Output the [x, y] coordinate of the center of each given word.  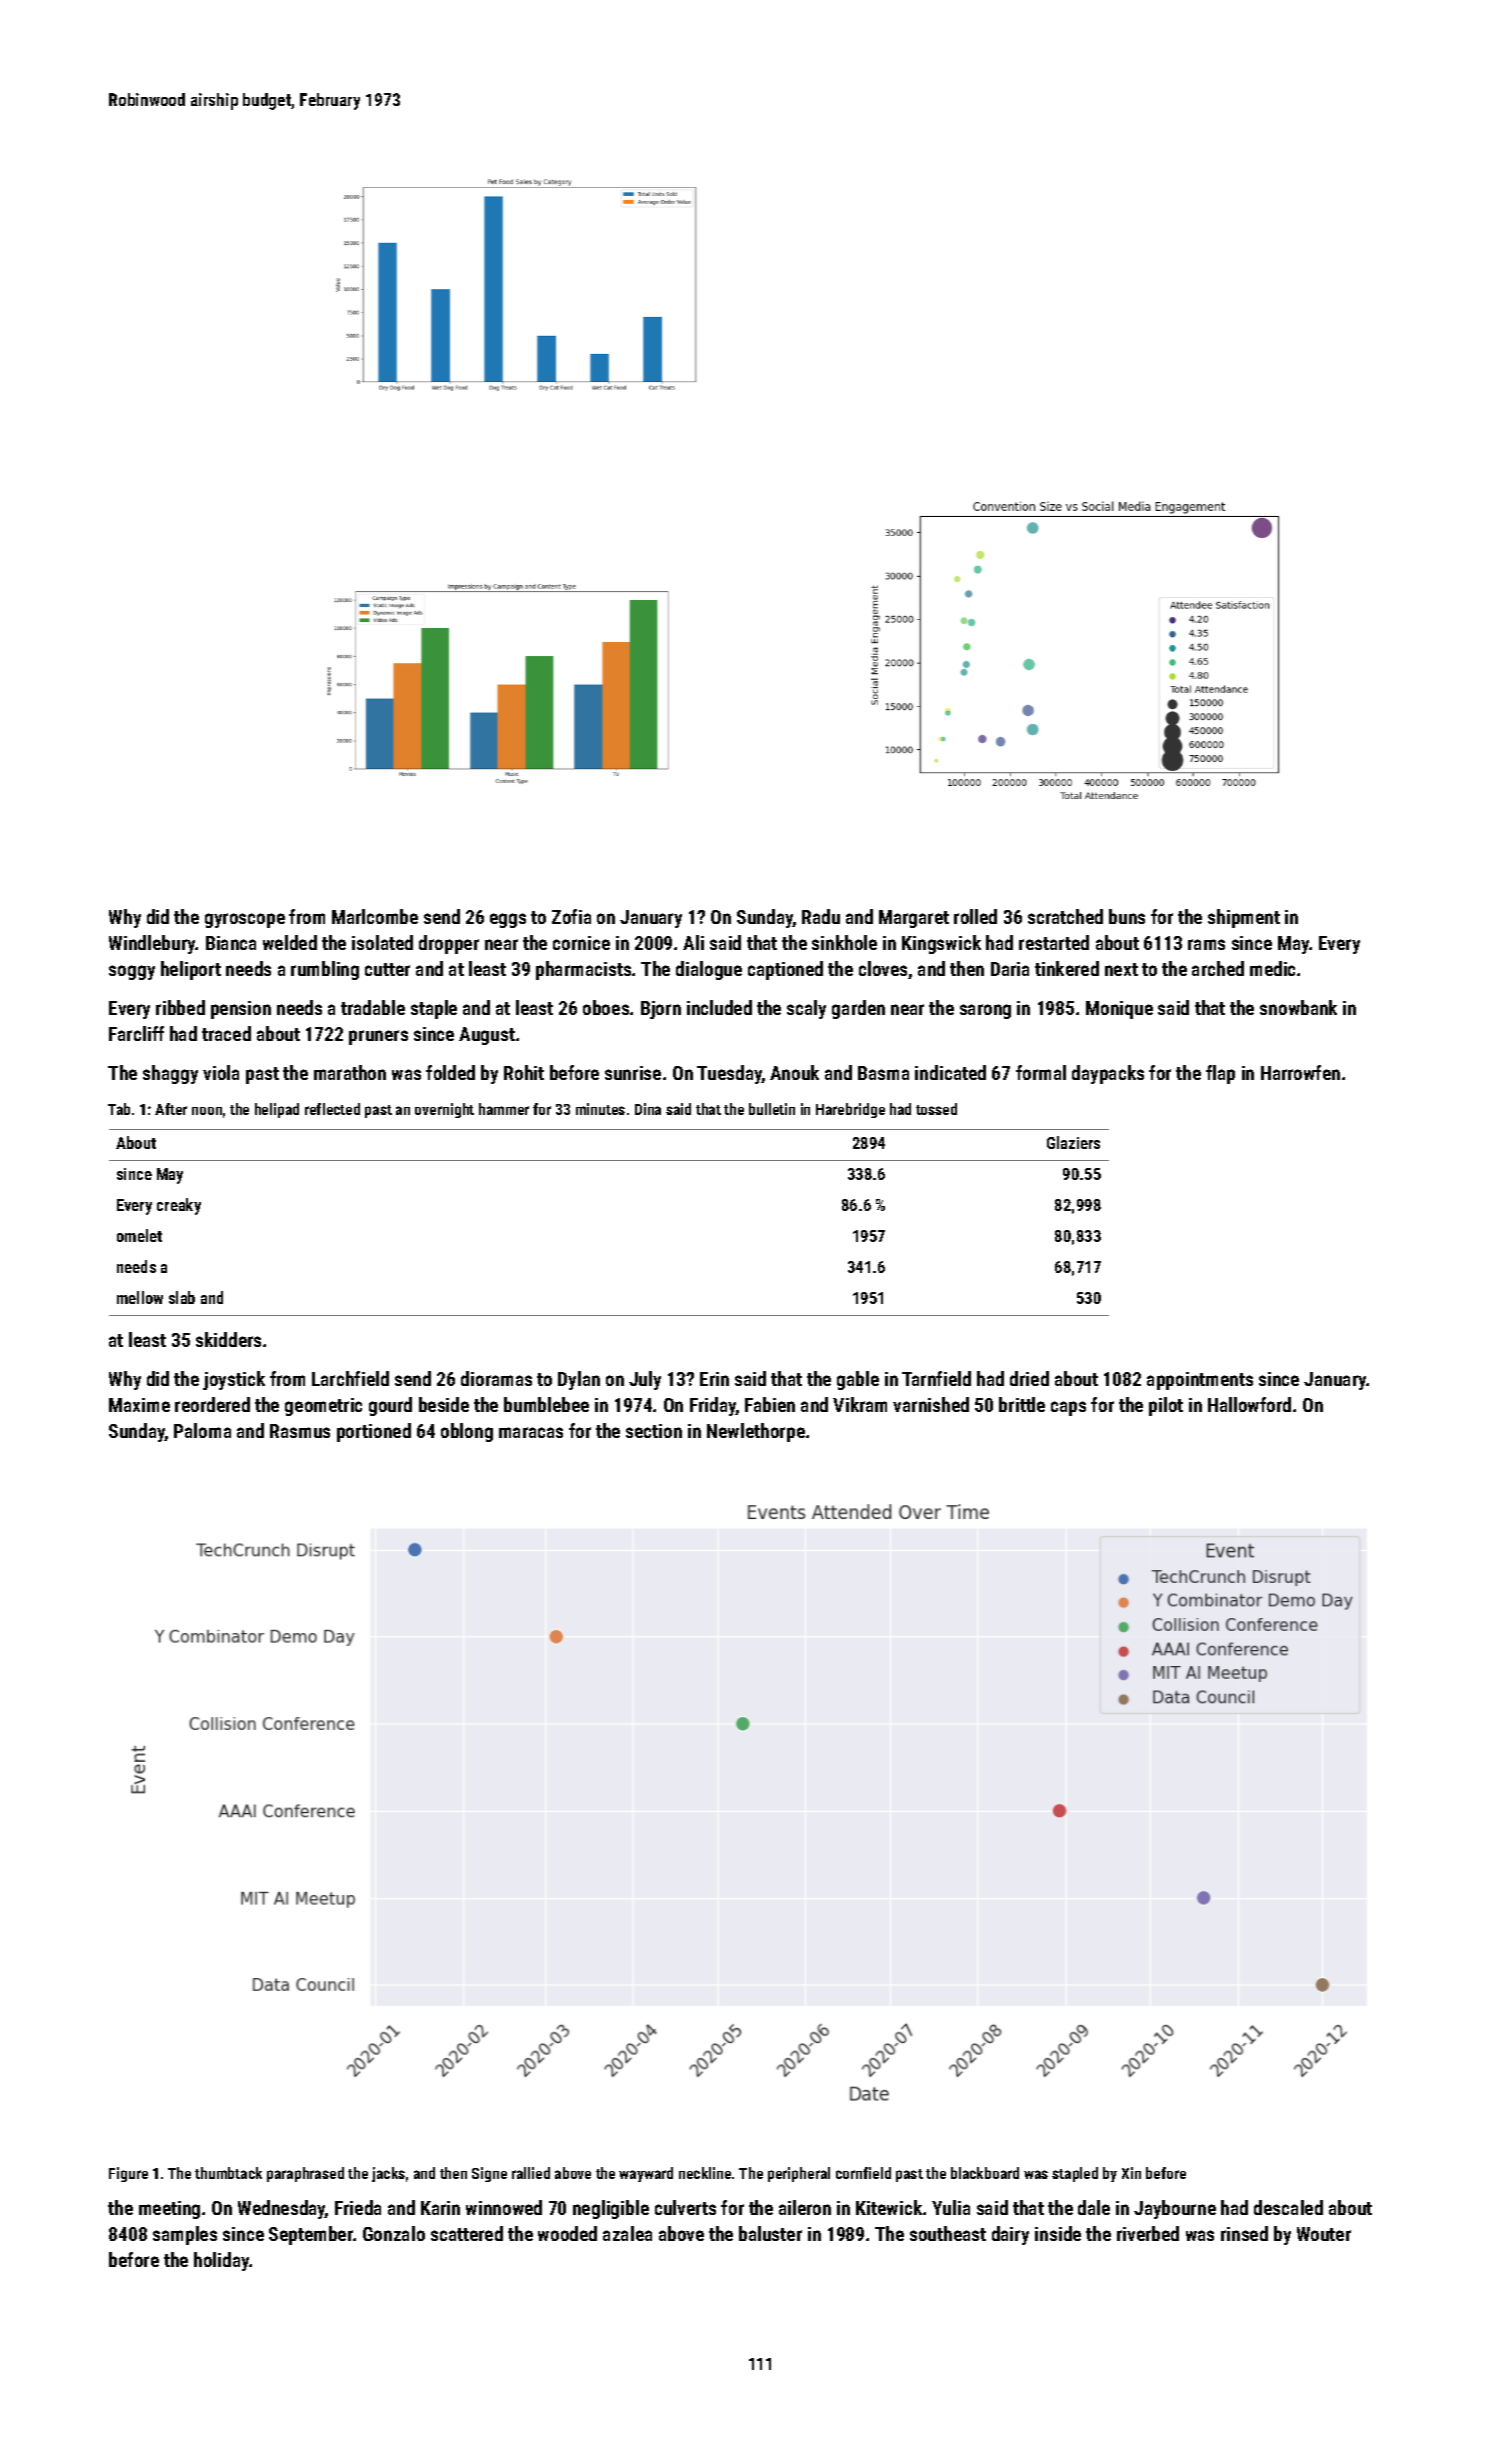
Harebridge [850, 1110]
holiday [222, 2261]
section [654, 1431]
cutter [387, 969]
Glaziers [1073, 1142]
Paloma [202, 1430]
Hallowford [1249, 1404]
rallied [531, 2173]
